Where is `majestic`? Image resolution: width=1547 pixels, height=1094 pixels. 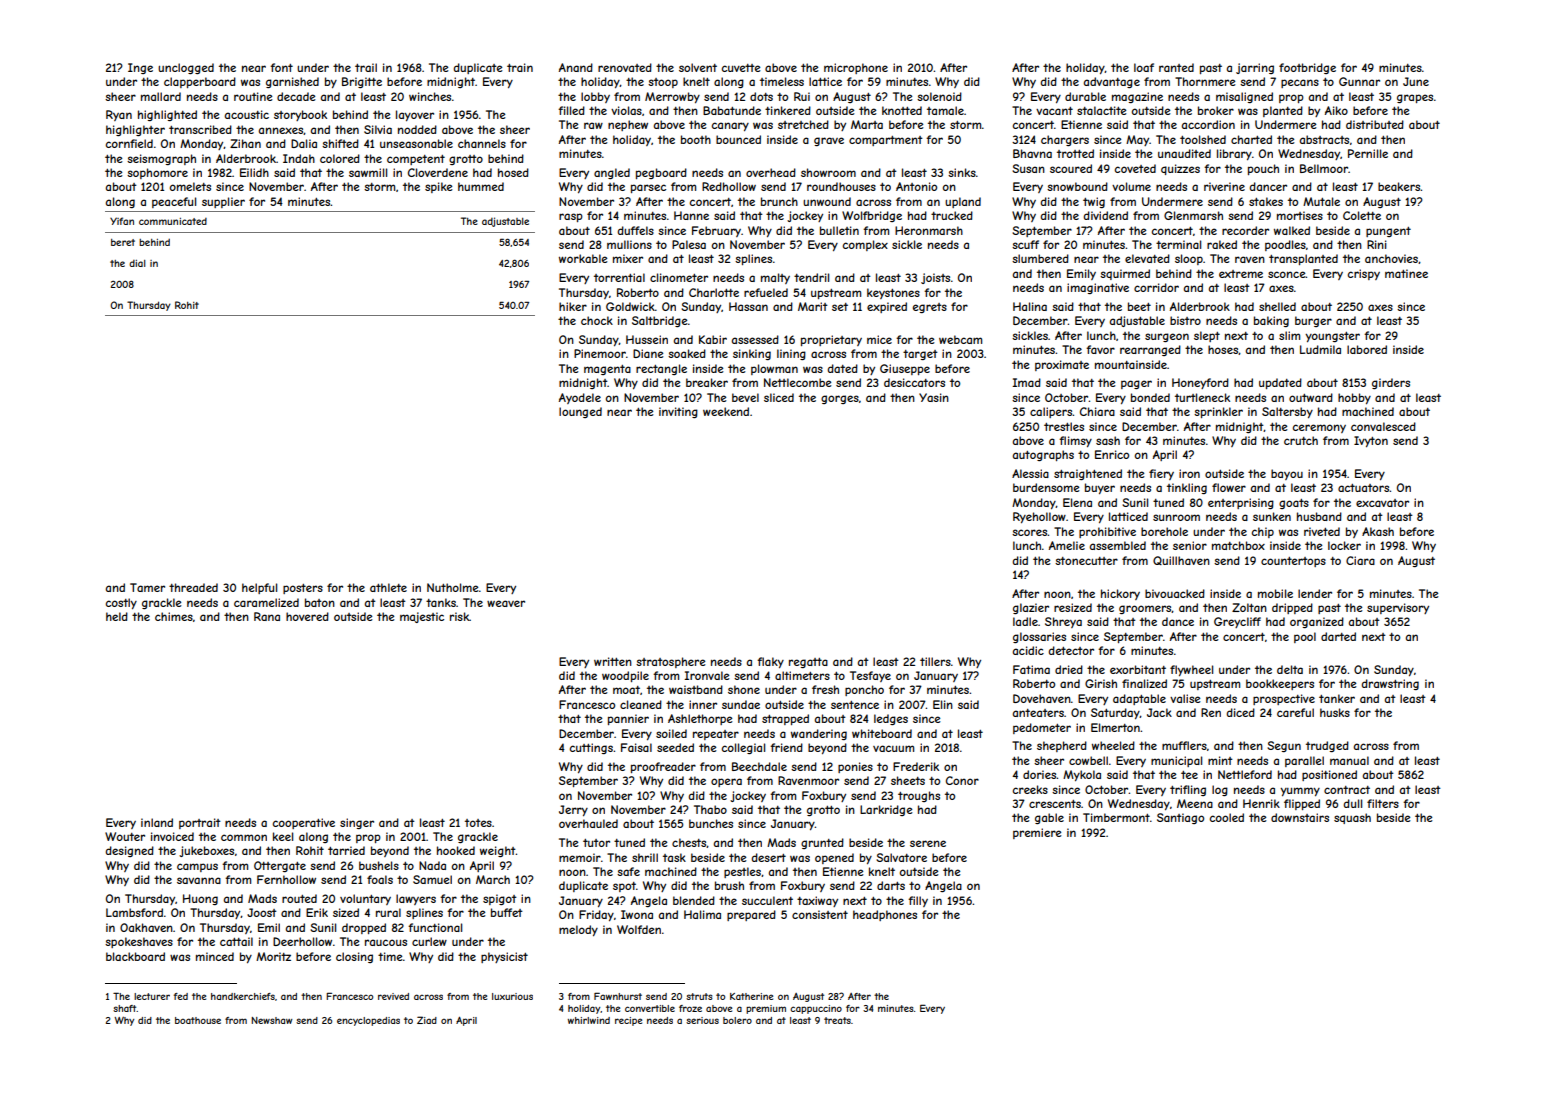
majestic is located at coordinates (422, 617).
